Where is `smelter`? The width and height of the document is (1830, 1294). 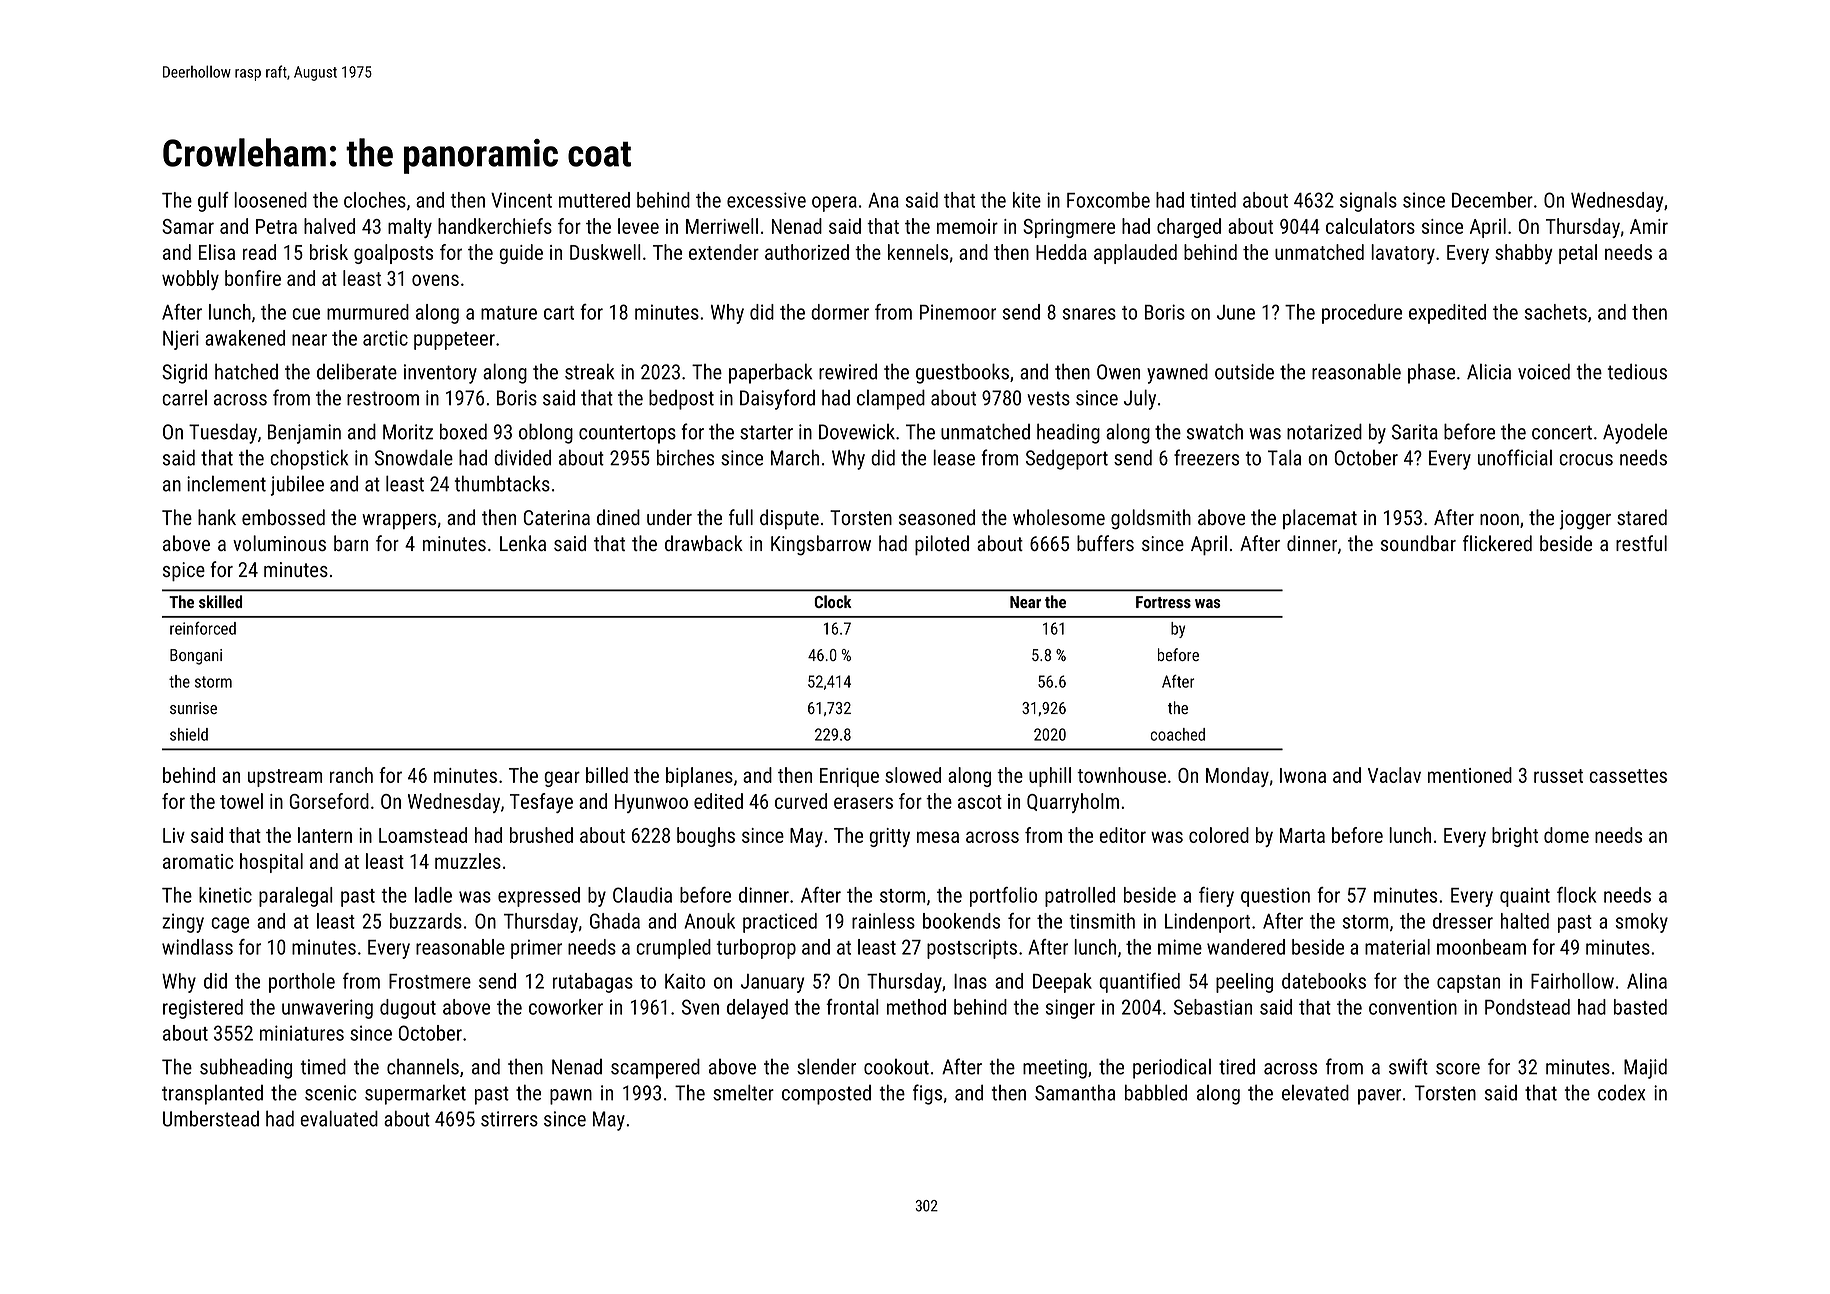
smelter is located at coordinates (743, 1092).
